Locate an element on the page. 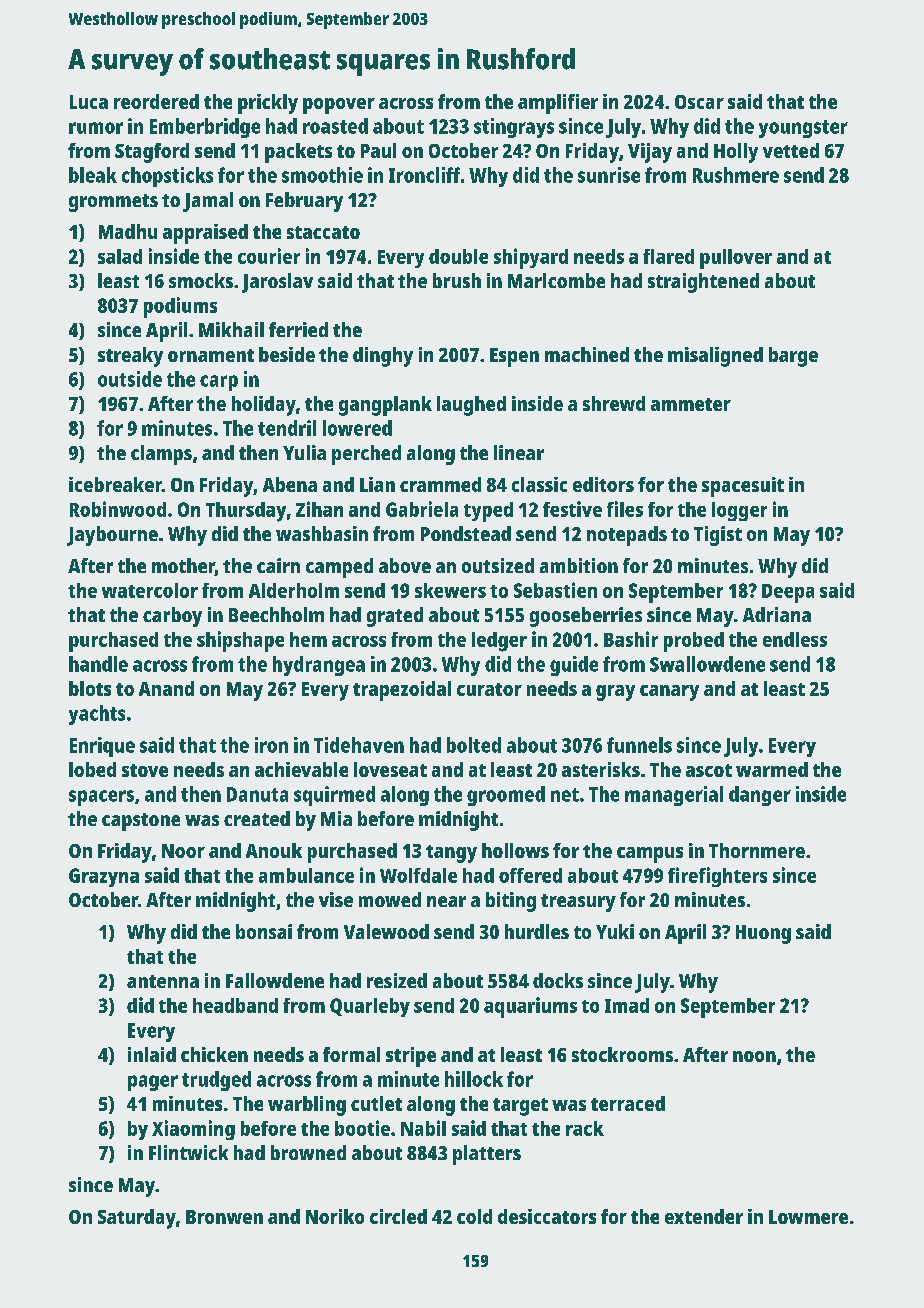 Image resolution: width=924 pixels, height=1308 pixels. danger is located at coordinates (760, 796).
